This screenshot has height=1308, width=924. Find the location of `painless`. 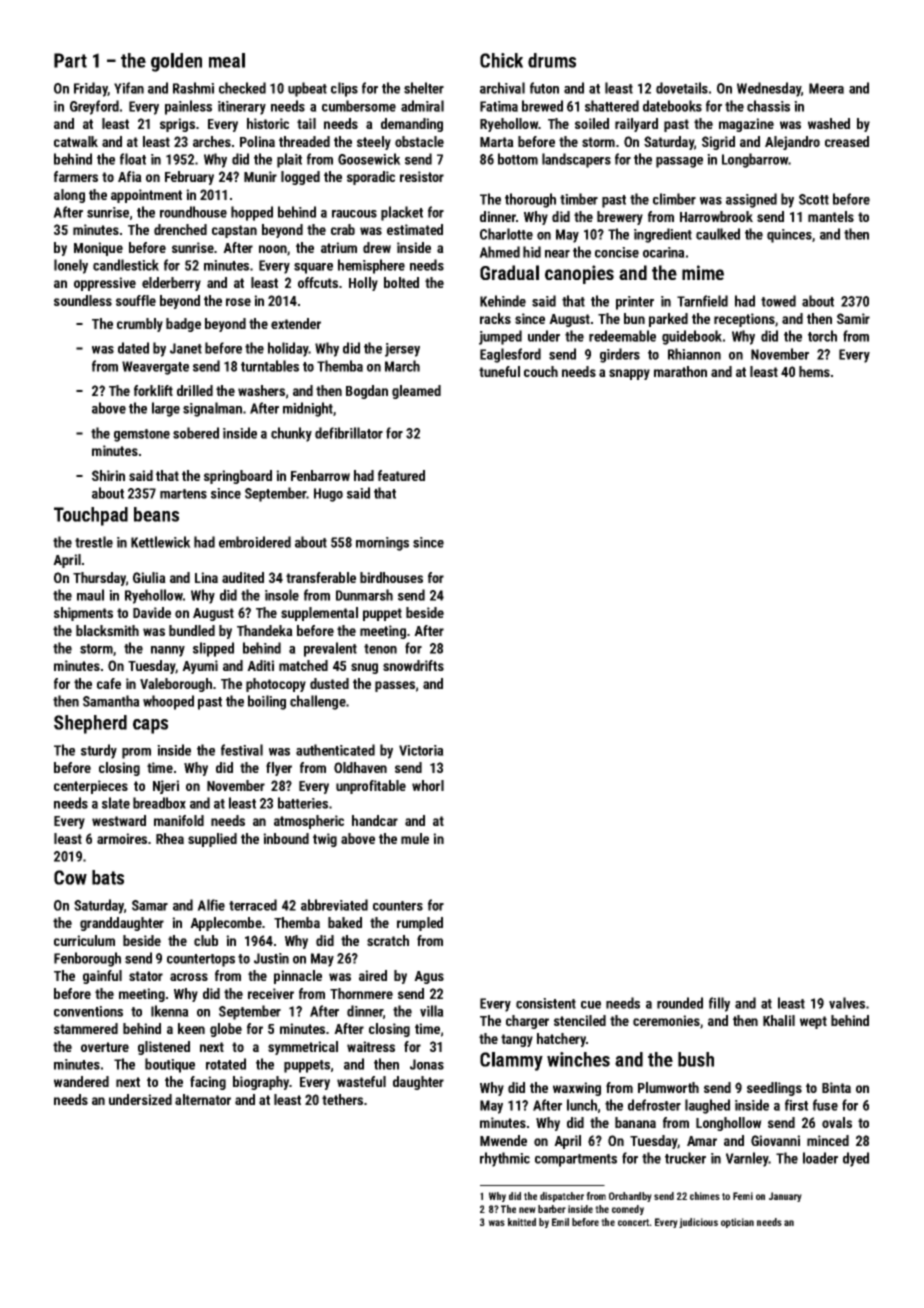

painless is located at coordinates (188, 107).
